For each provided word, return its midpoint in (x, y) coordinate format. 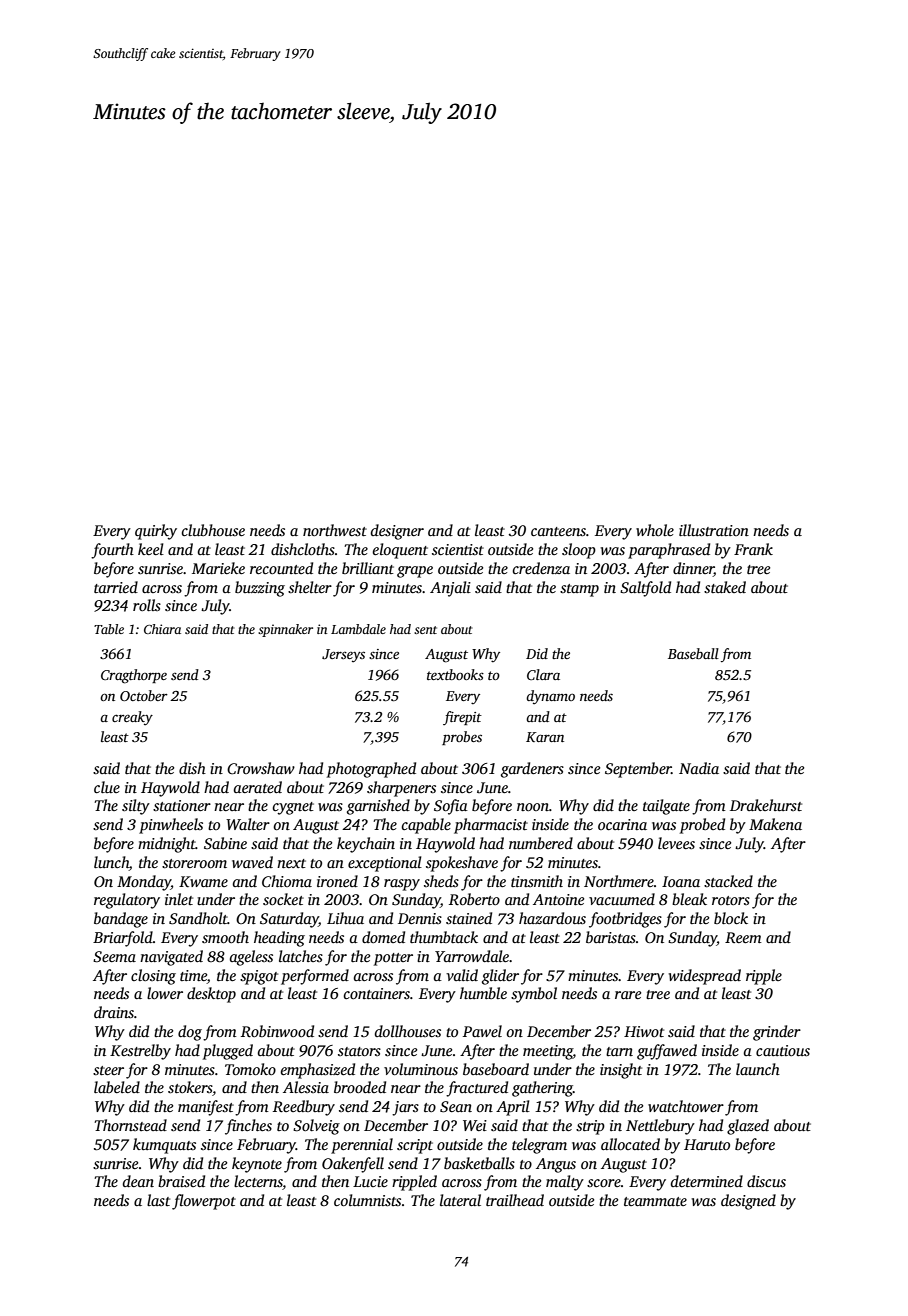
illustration (714, 530)
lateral (460, 1200)
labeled (117, 1087)
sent (425, 630)
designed (748, 1202)
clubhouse (213, 530)
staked (725, 587)
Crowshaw (261, 768)
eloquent (400, 551)
